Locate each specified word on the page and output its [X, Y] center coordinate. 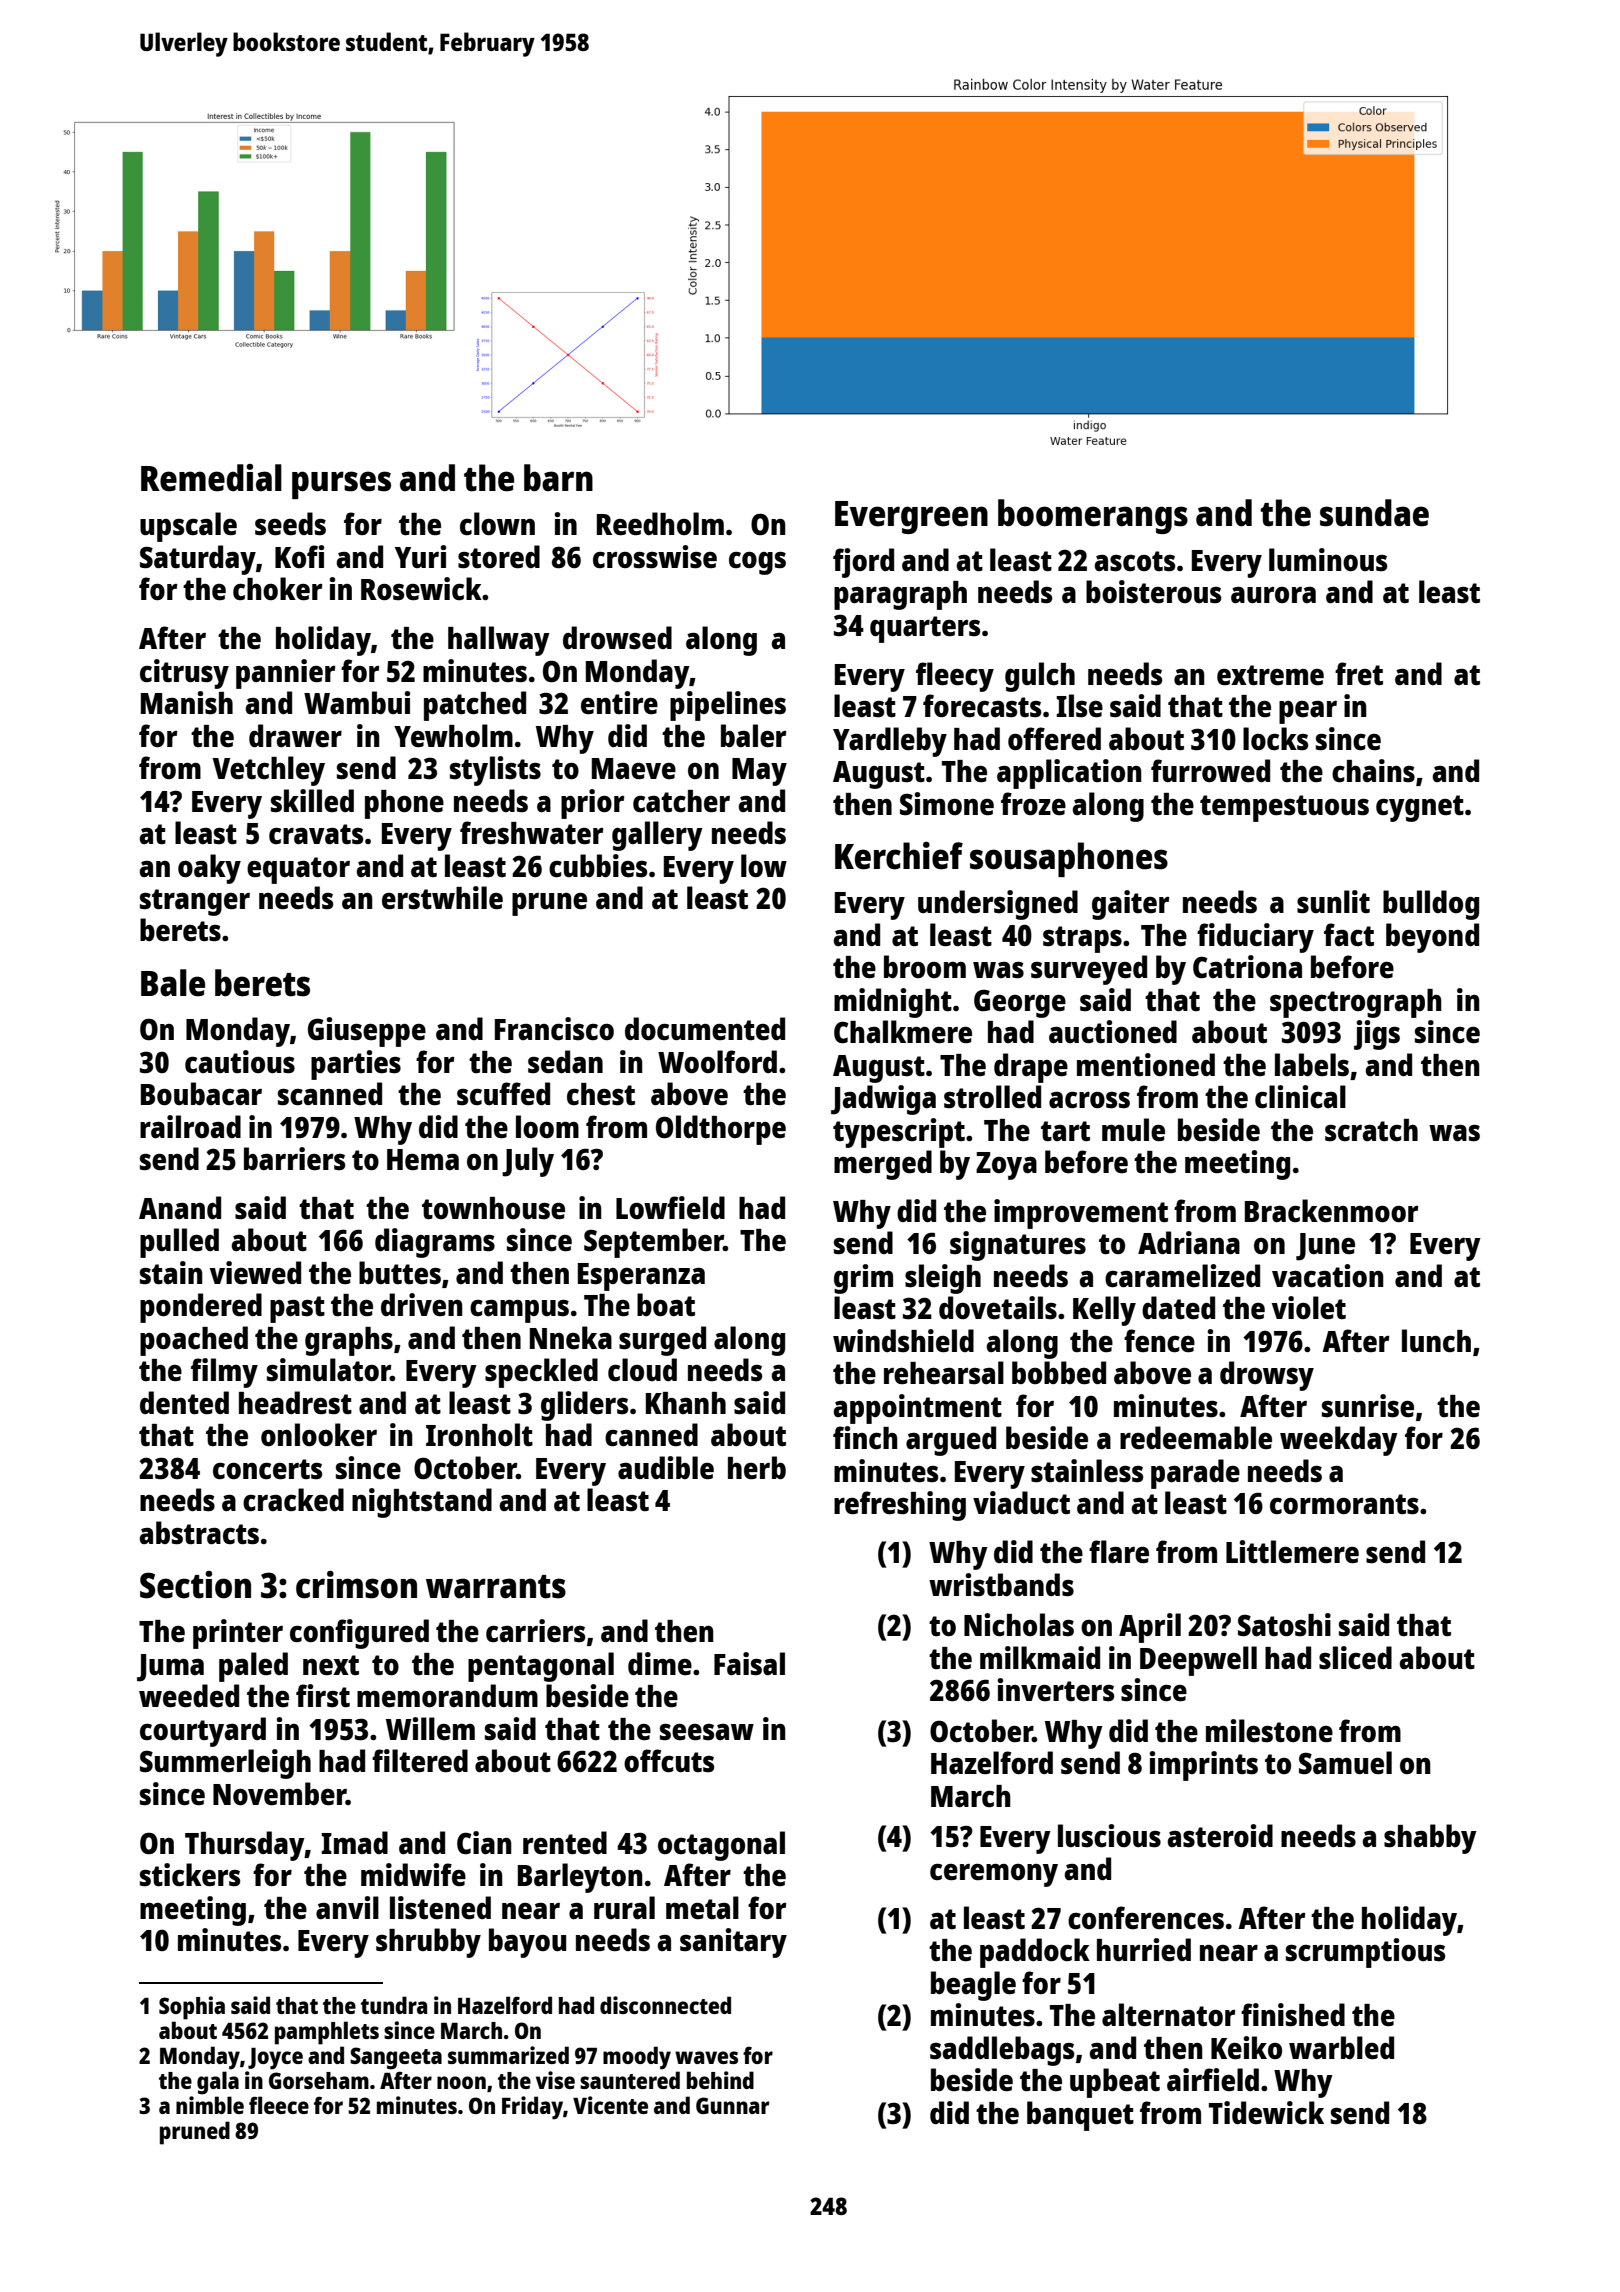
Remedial [211, 478]
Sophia [192, 2008]
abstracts [199, 1532]
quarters [925, 629]
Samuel [1345, 1762]
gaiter [1130, 905]
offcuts [669, 1761]
